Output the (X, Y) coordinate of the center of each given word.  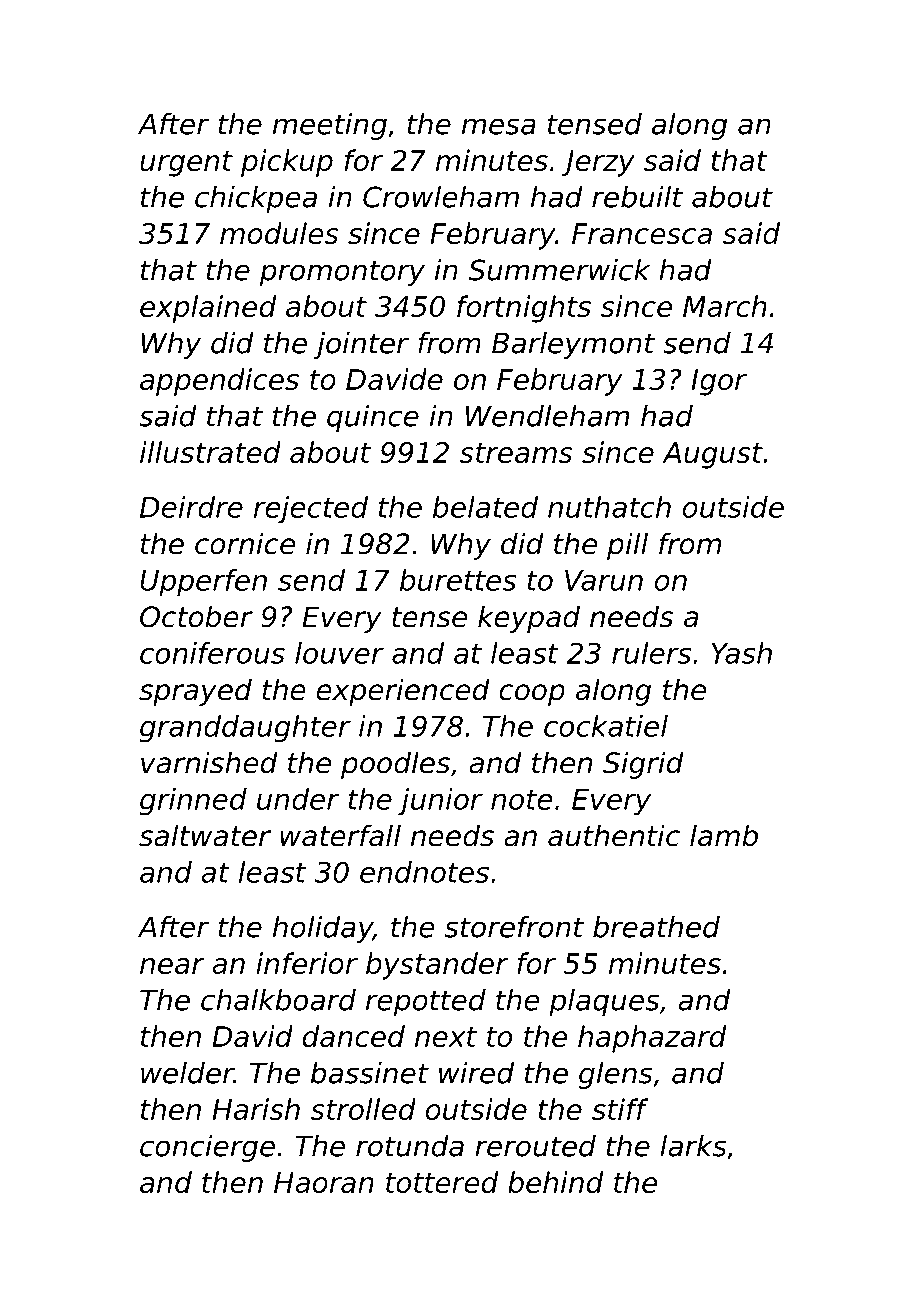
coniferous (212, 653)
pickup (287, 163)
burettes (458, 580)
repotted (426, 1002)
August (712, 455)
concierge (207, 1148)
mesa (499, 126)
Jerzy (598, 163)
